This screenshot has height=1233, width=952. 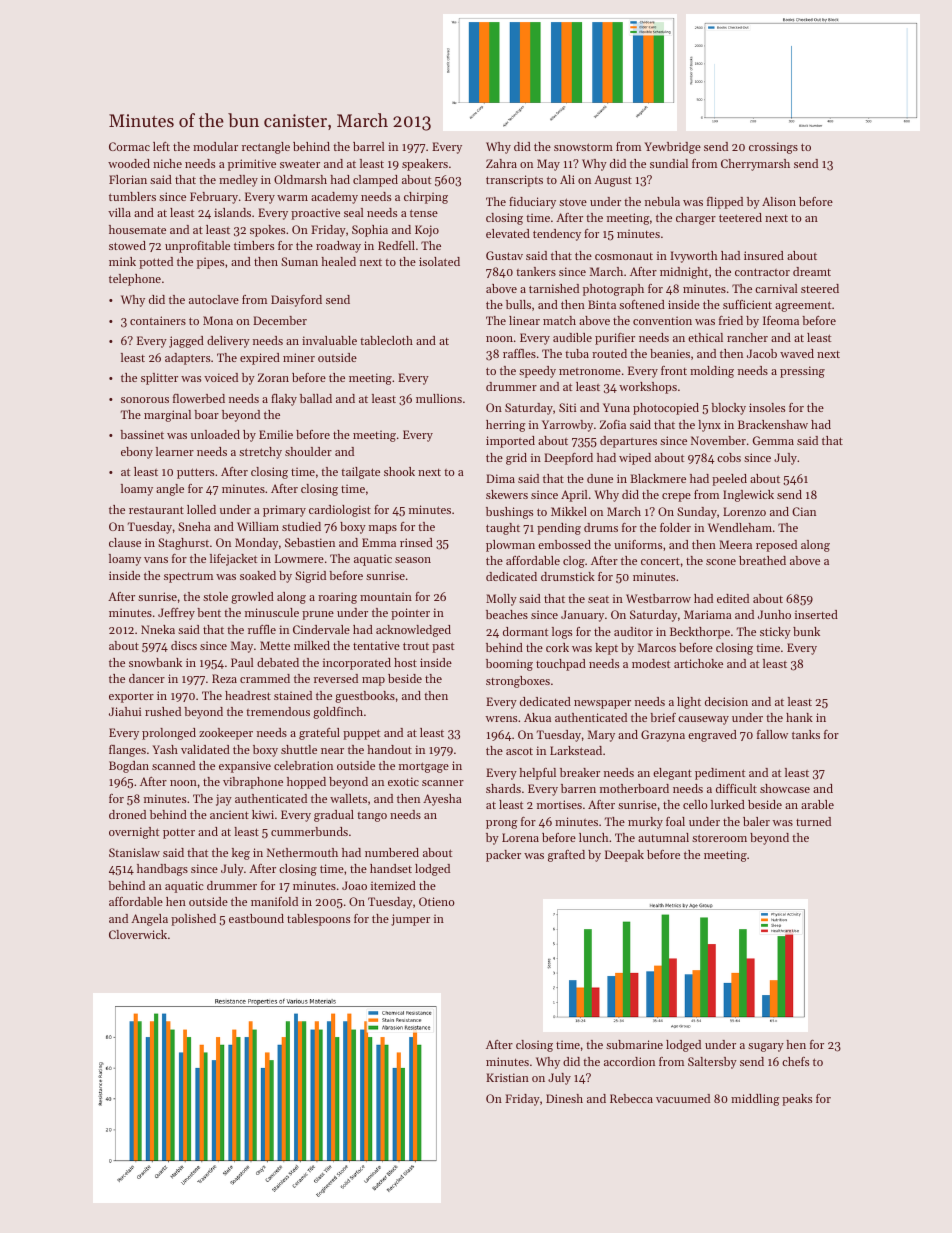 What do you see at coordinates (725, 203) in the screenshot?
I see `flipped` at bounding box center [725, 203].
